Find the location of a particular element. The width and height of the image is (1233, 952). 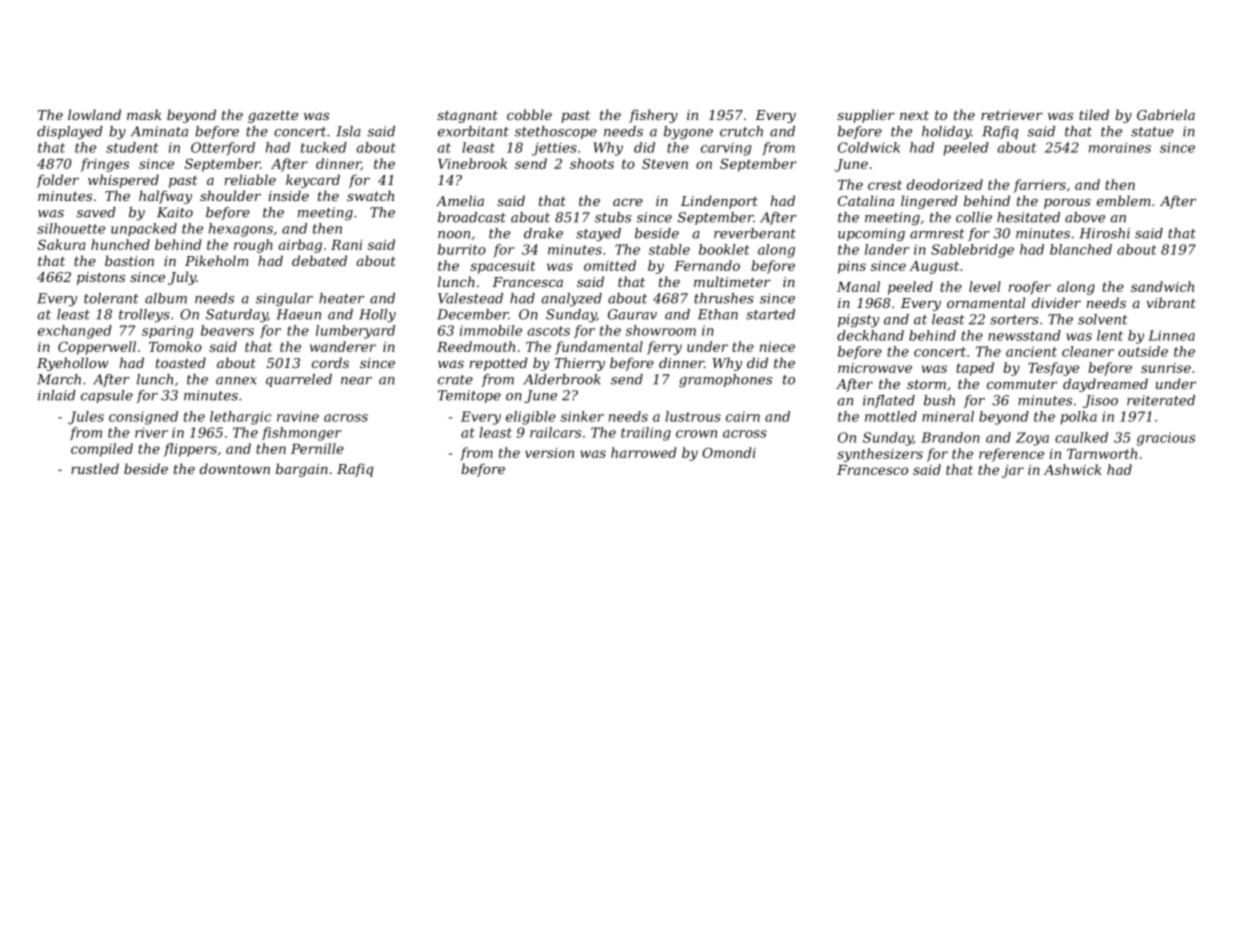

fishery is located at coordinates (653, 116).
